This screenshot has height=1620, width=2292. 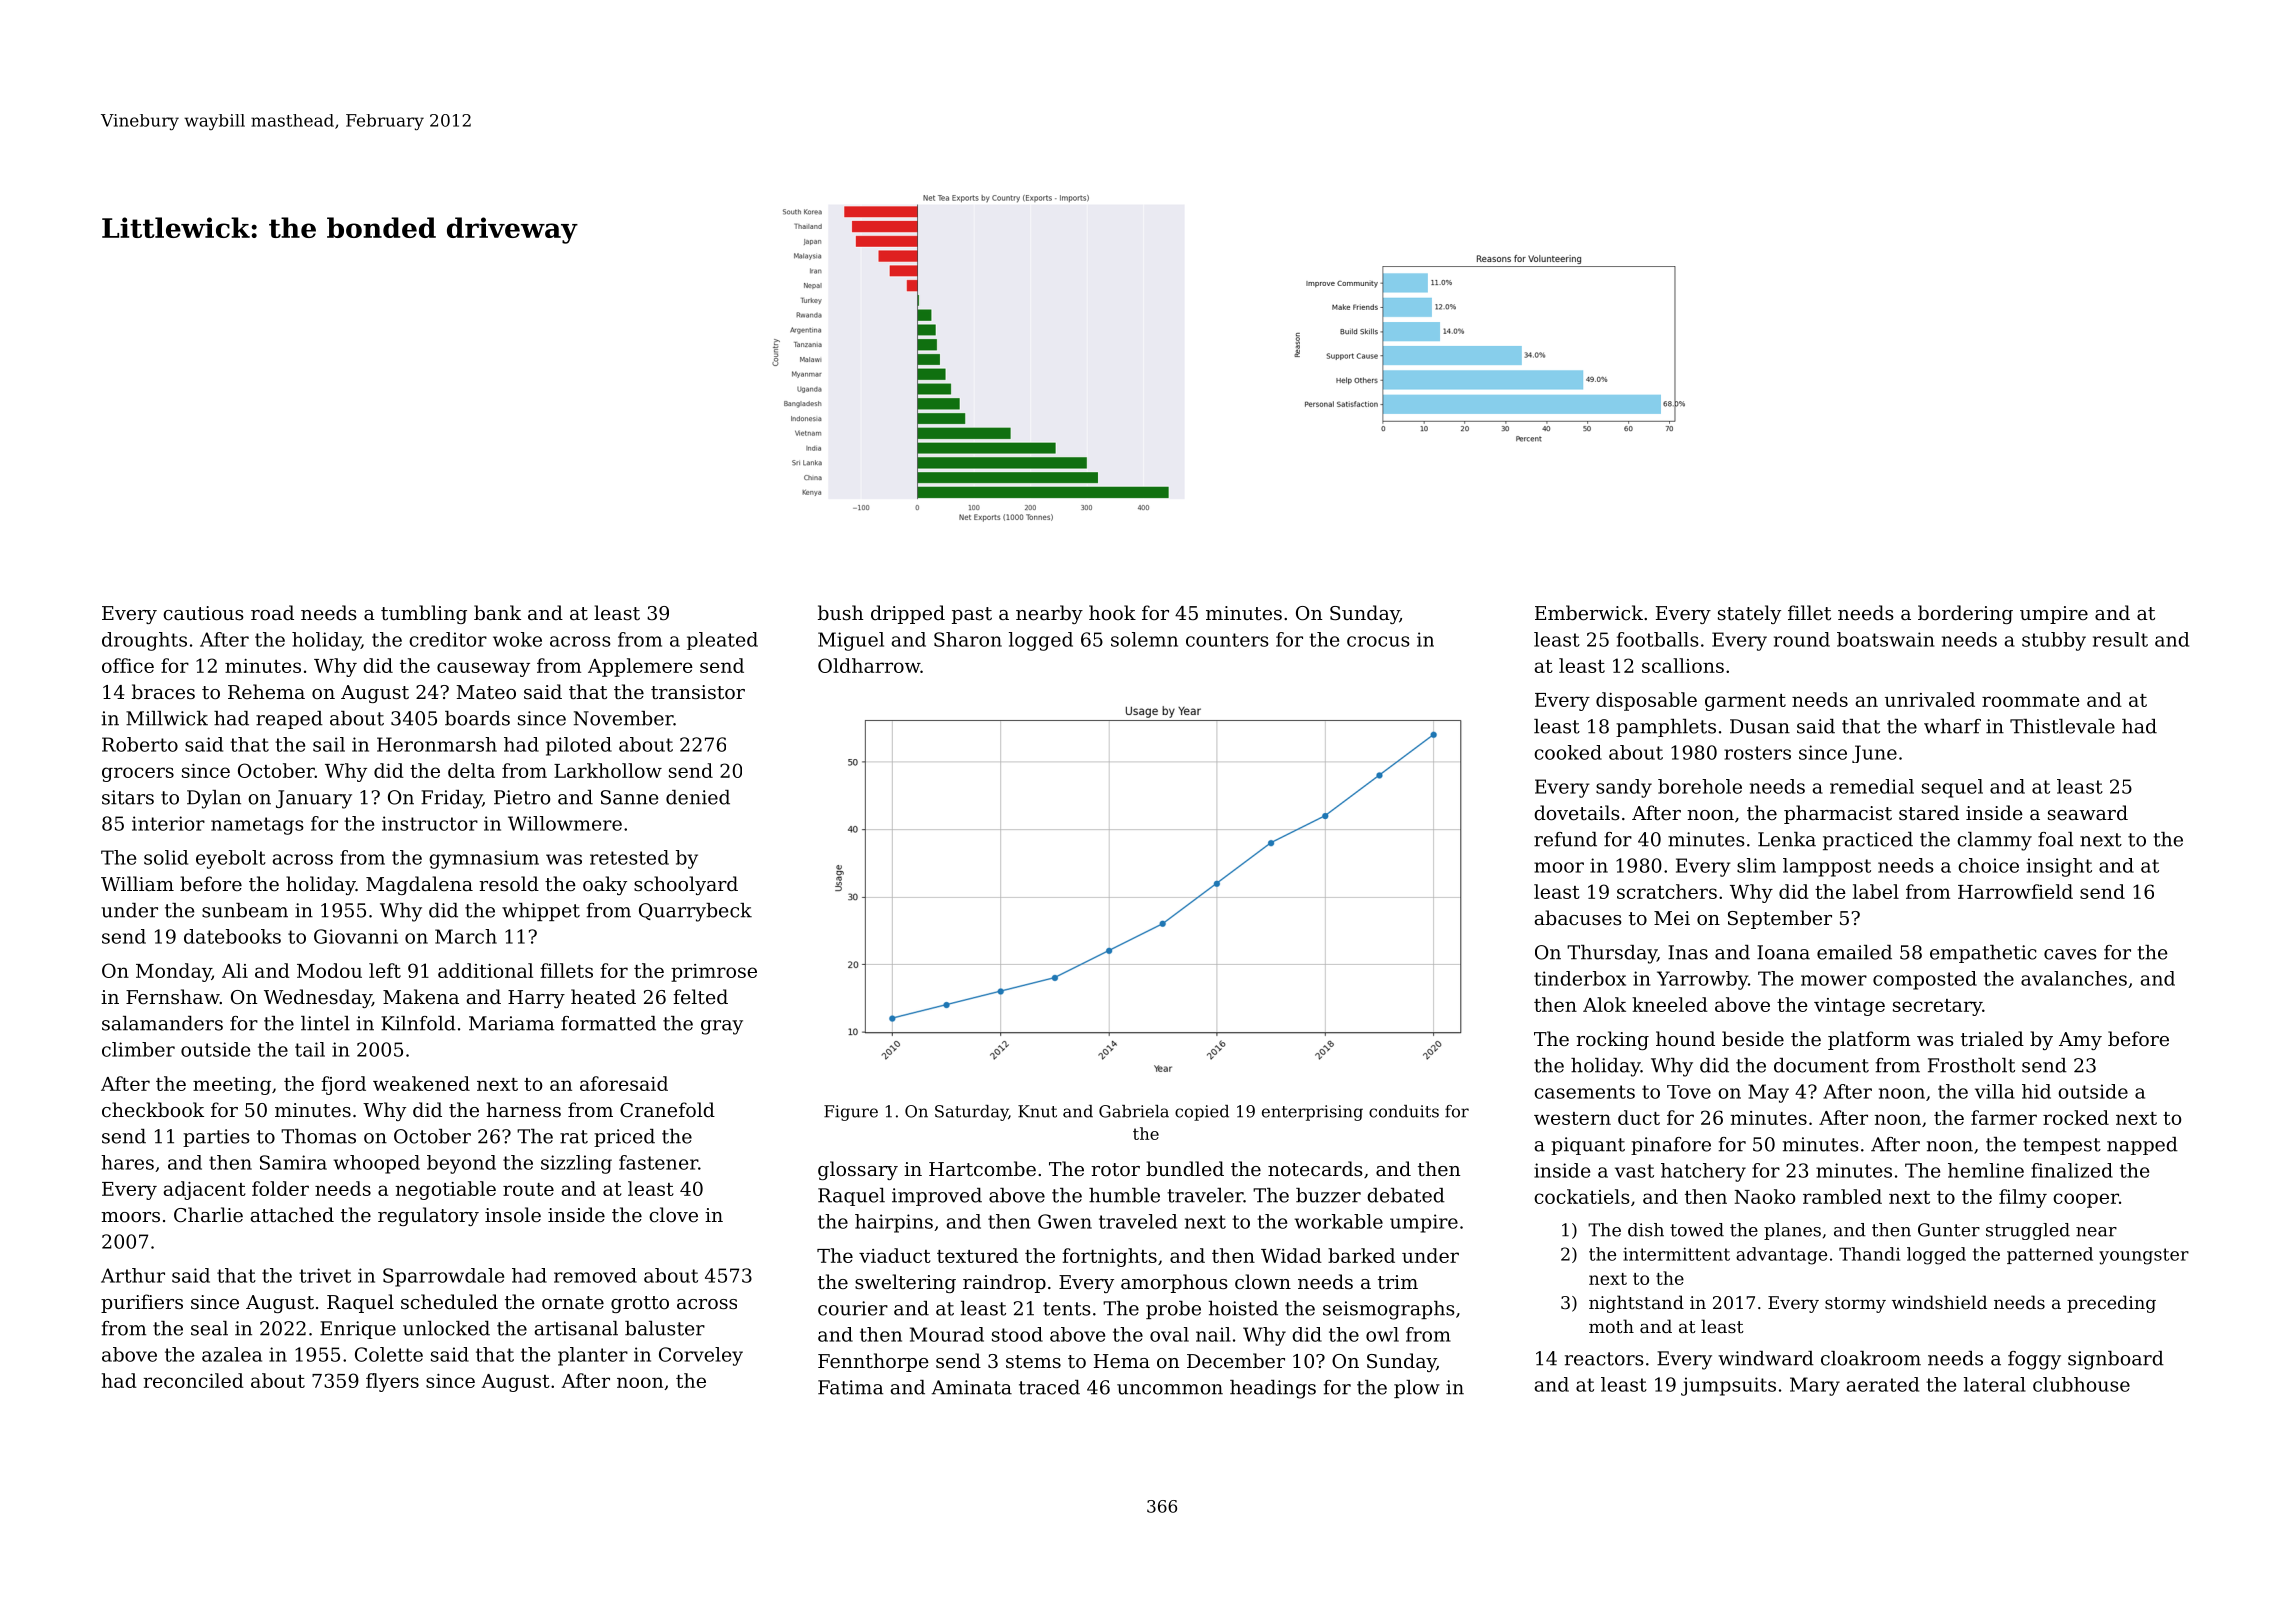 What do you see at coordinates (1868, 841) in the screenshot?
I see `practiced` at bounding box center [1868, 841].
